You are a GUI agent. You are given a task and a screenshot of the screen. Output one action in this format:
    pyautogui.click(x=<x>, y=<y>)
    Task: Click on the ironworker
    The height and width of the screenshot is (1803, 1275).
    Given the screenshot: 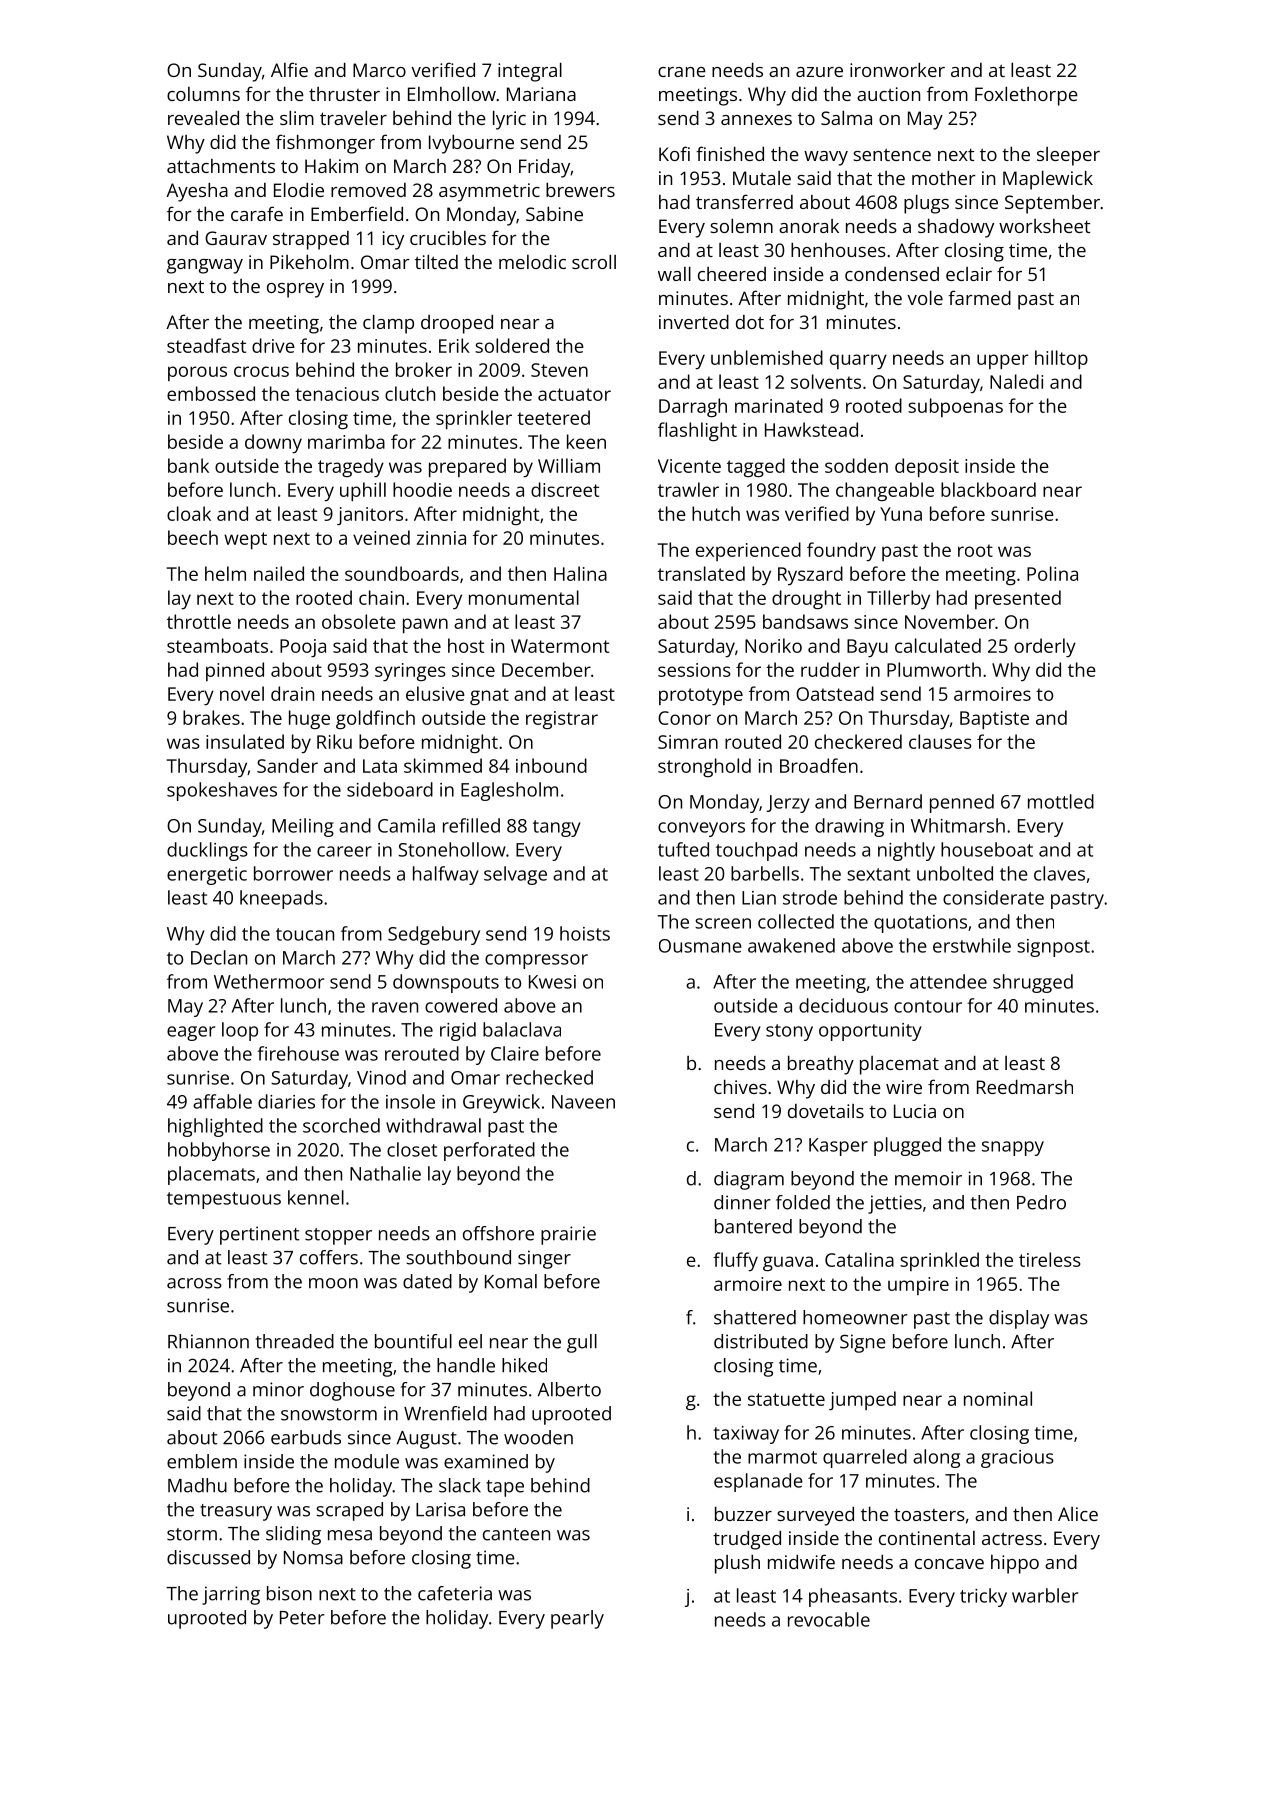 What is the action you would take?
    pyautogui.click(x=897, y=70)
